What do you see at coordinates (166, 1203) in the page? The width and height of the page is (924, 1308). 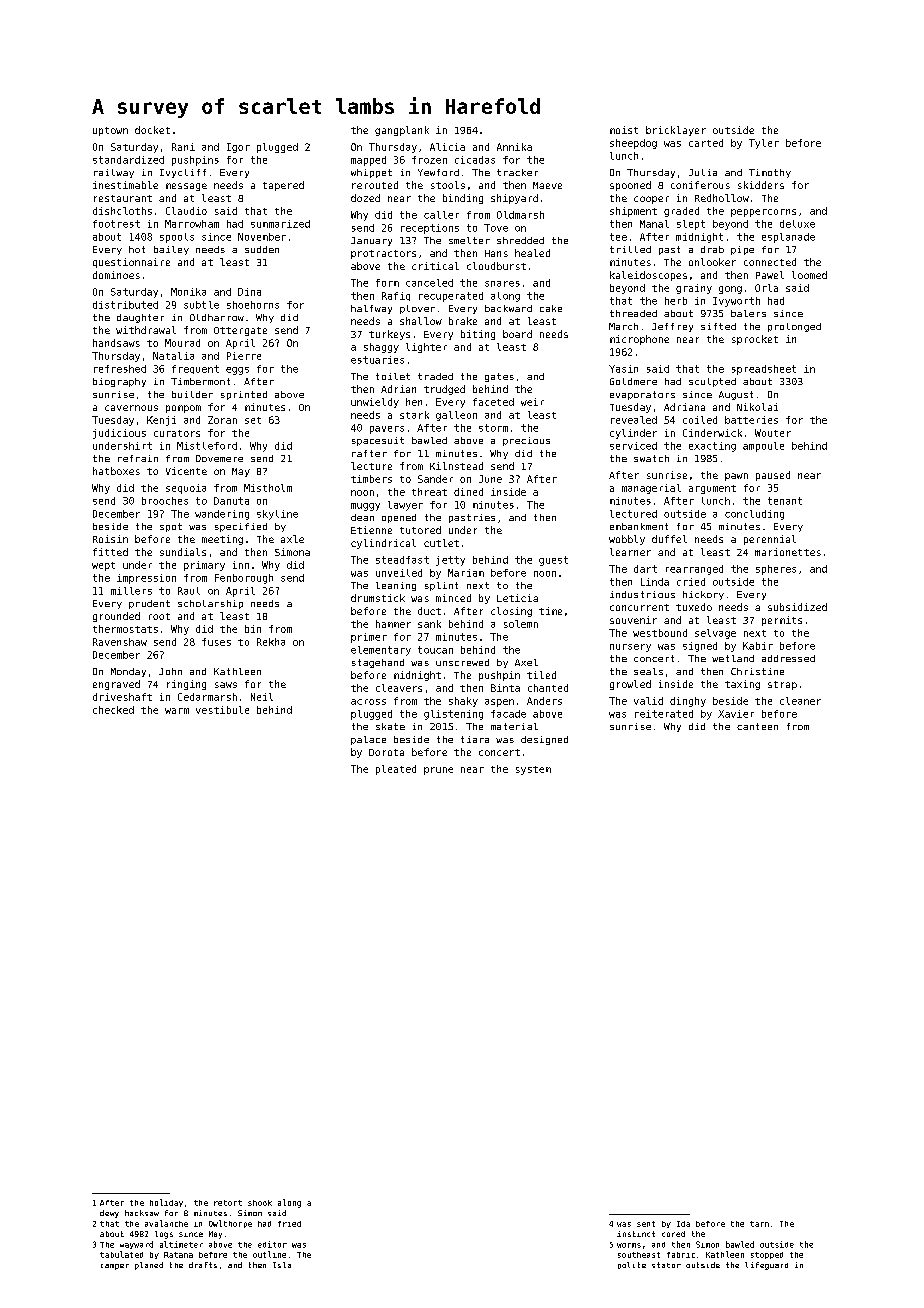 I see `holiday` at bounding box center [166, 1203].
